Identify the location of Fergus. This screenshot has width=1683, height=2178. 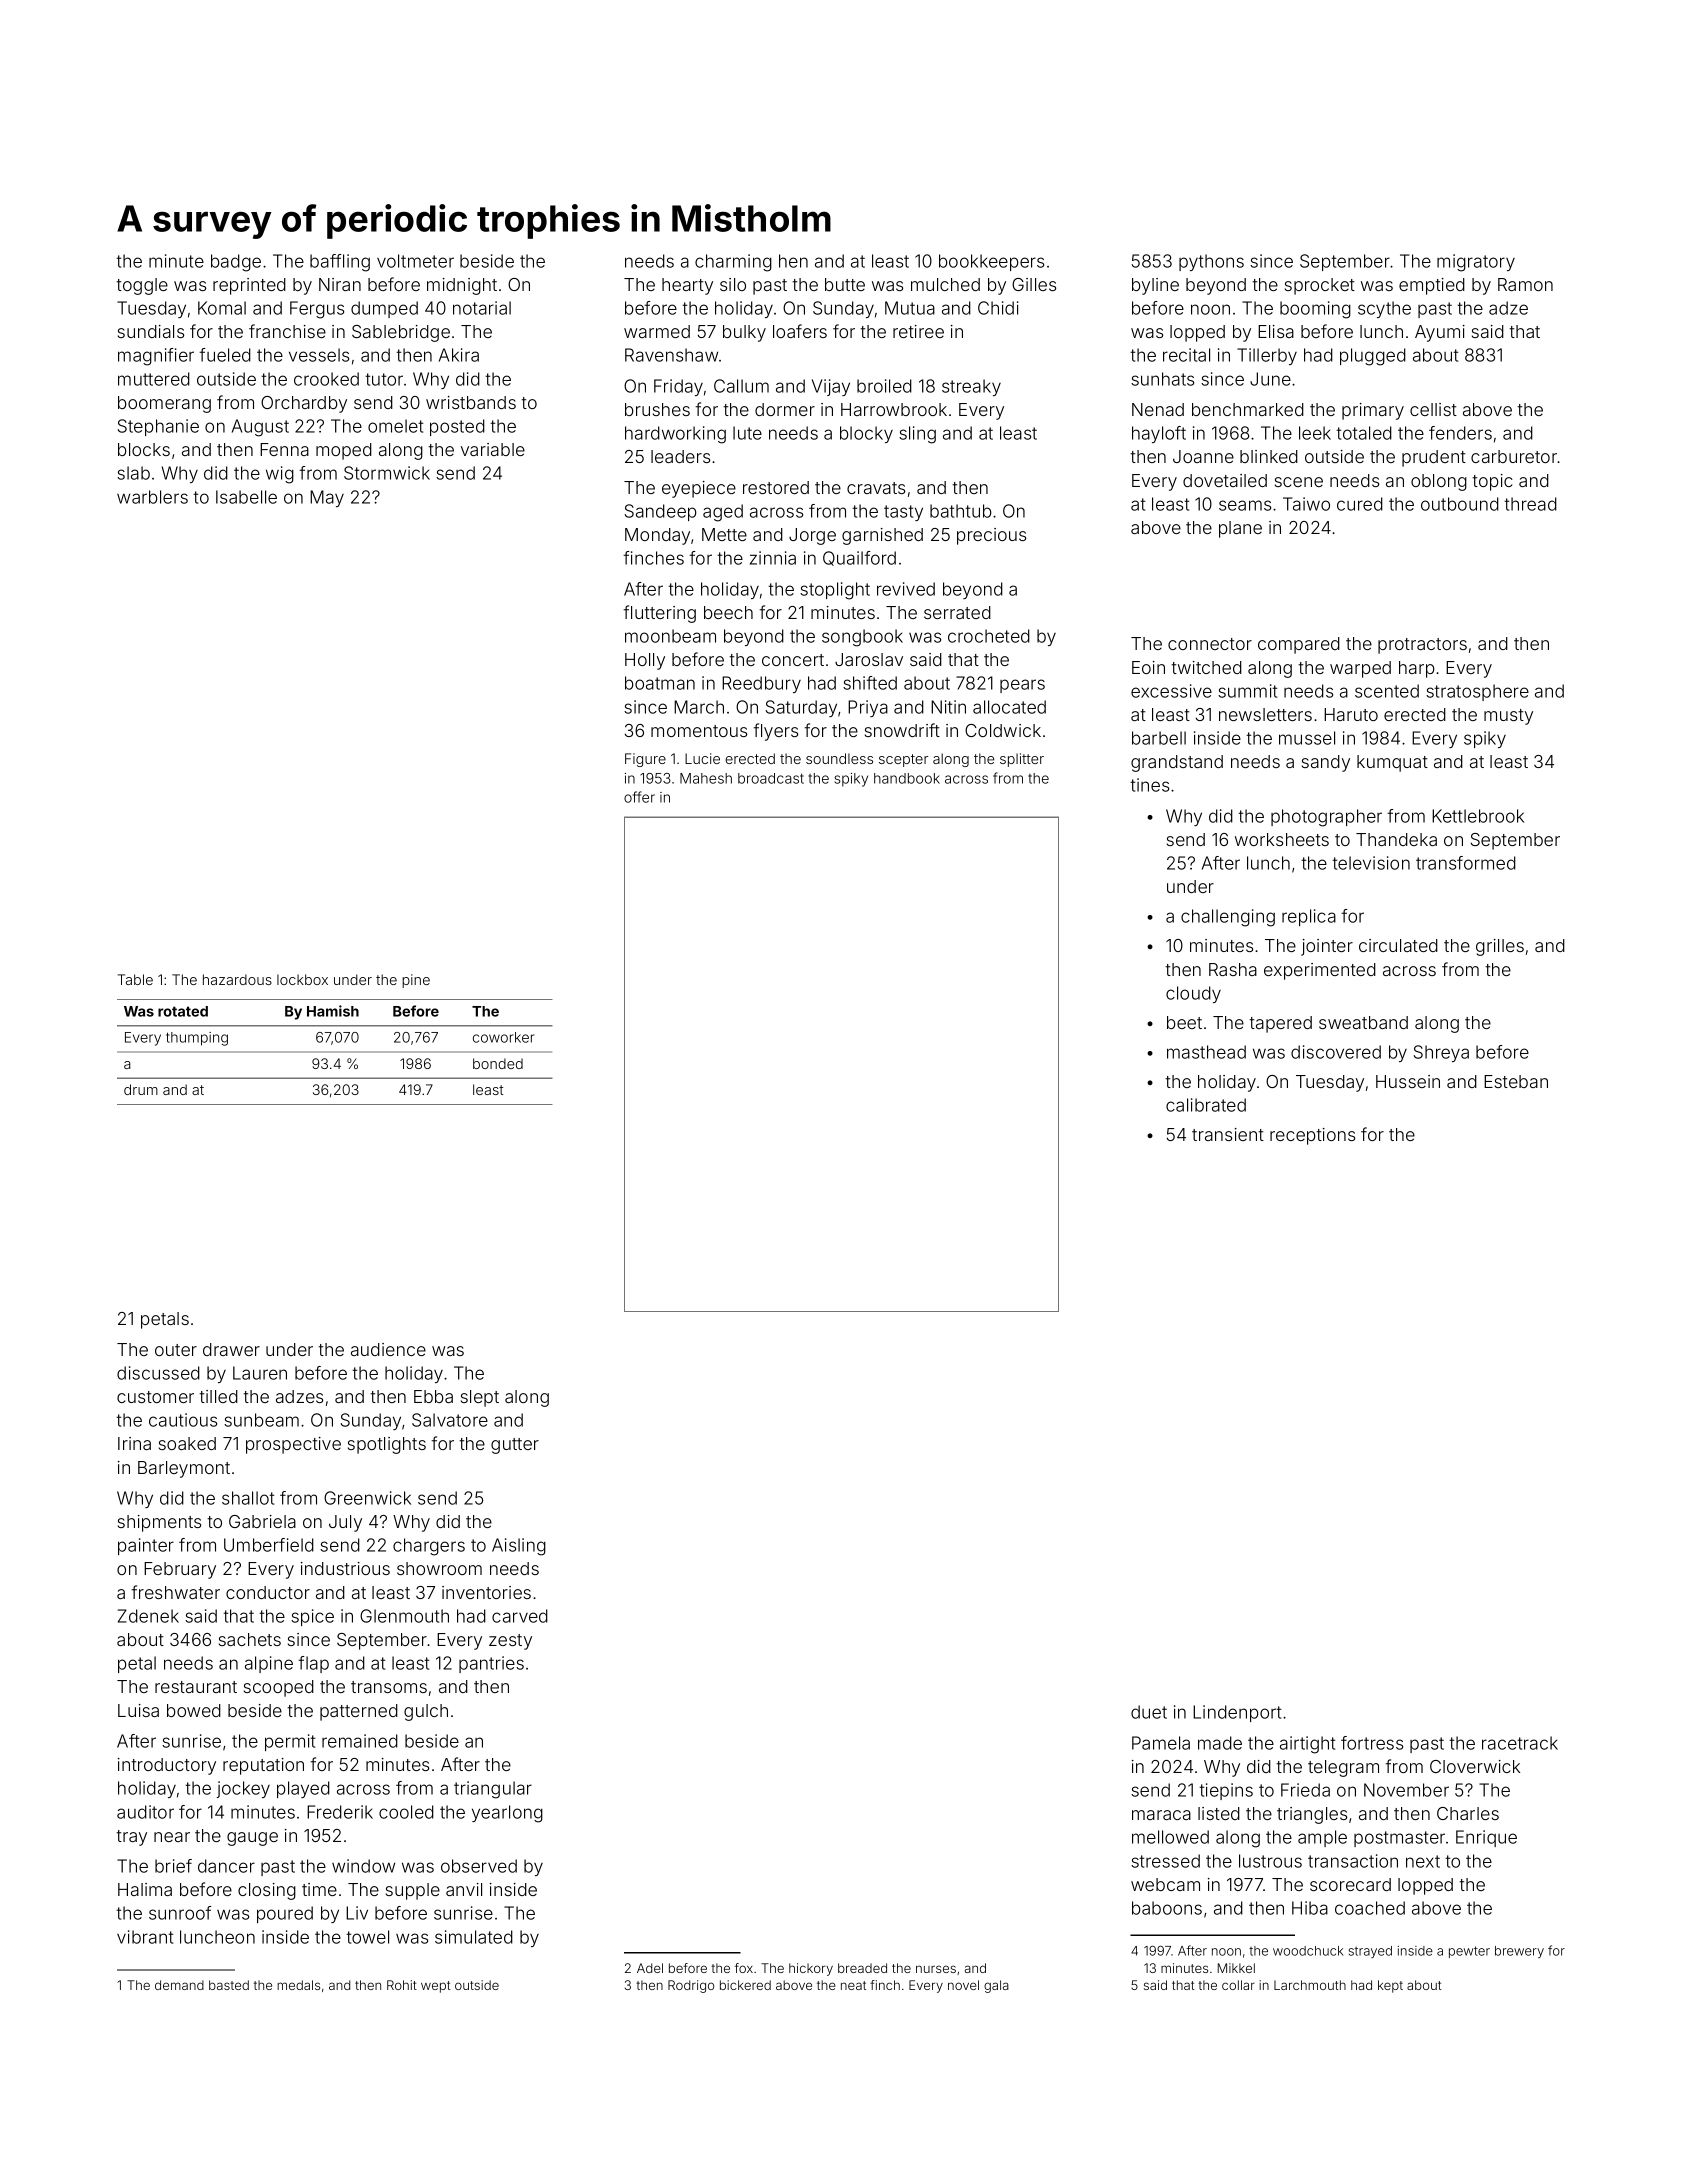
(317, 310).
